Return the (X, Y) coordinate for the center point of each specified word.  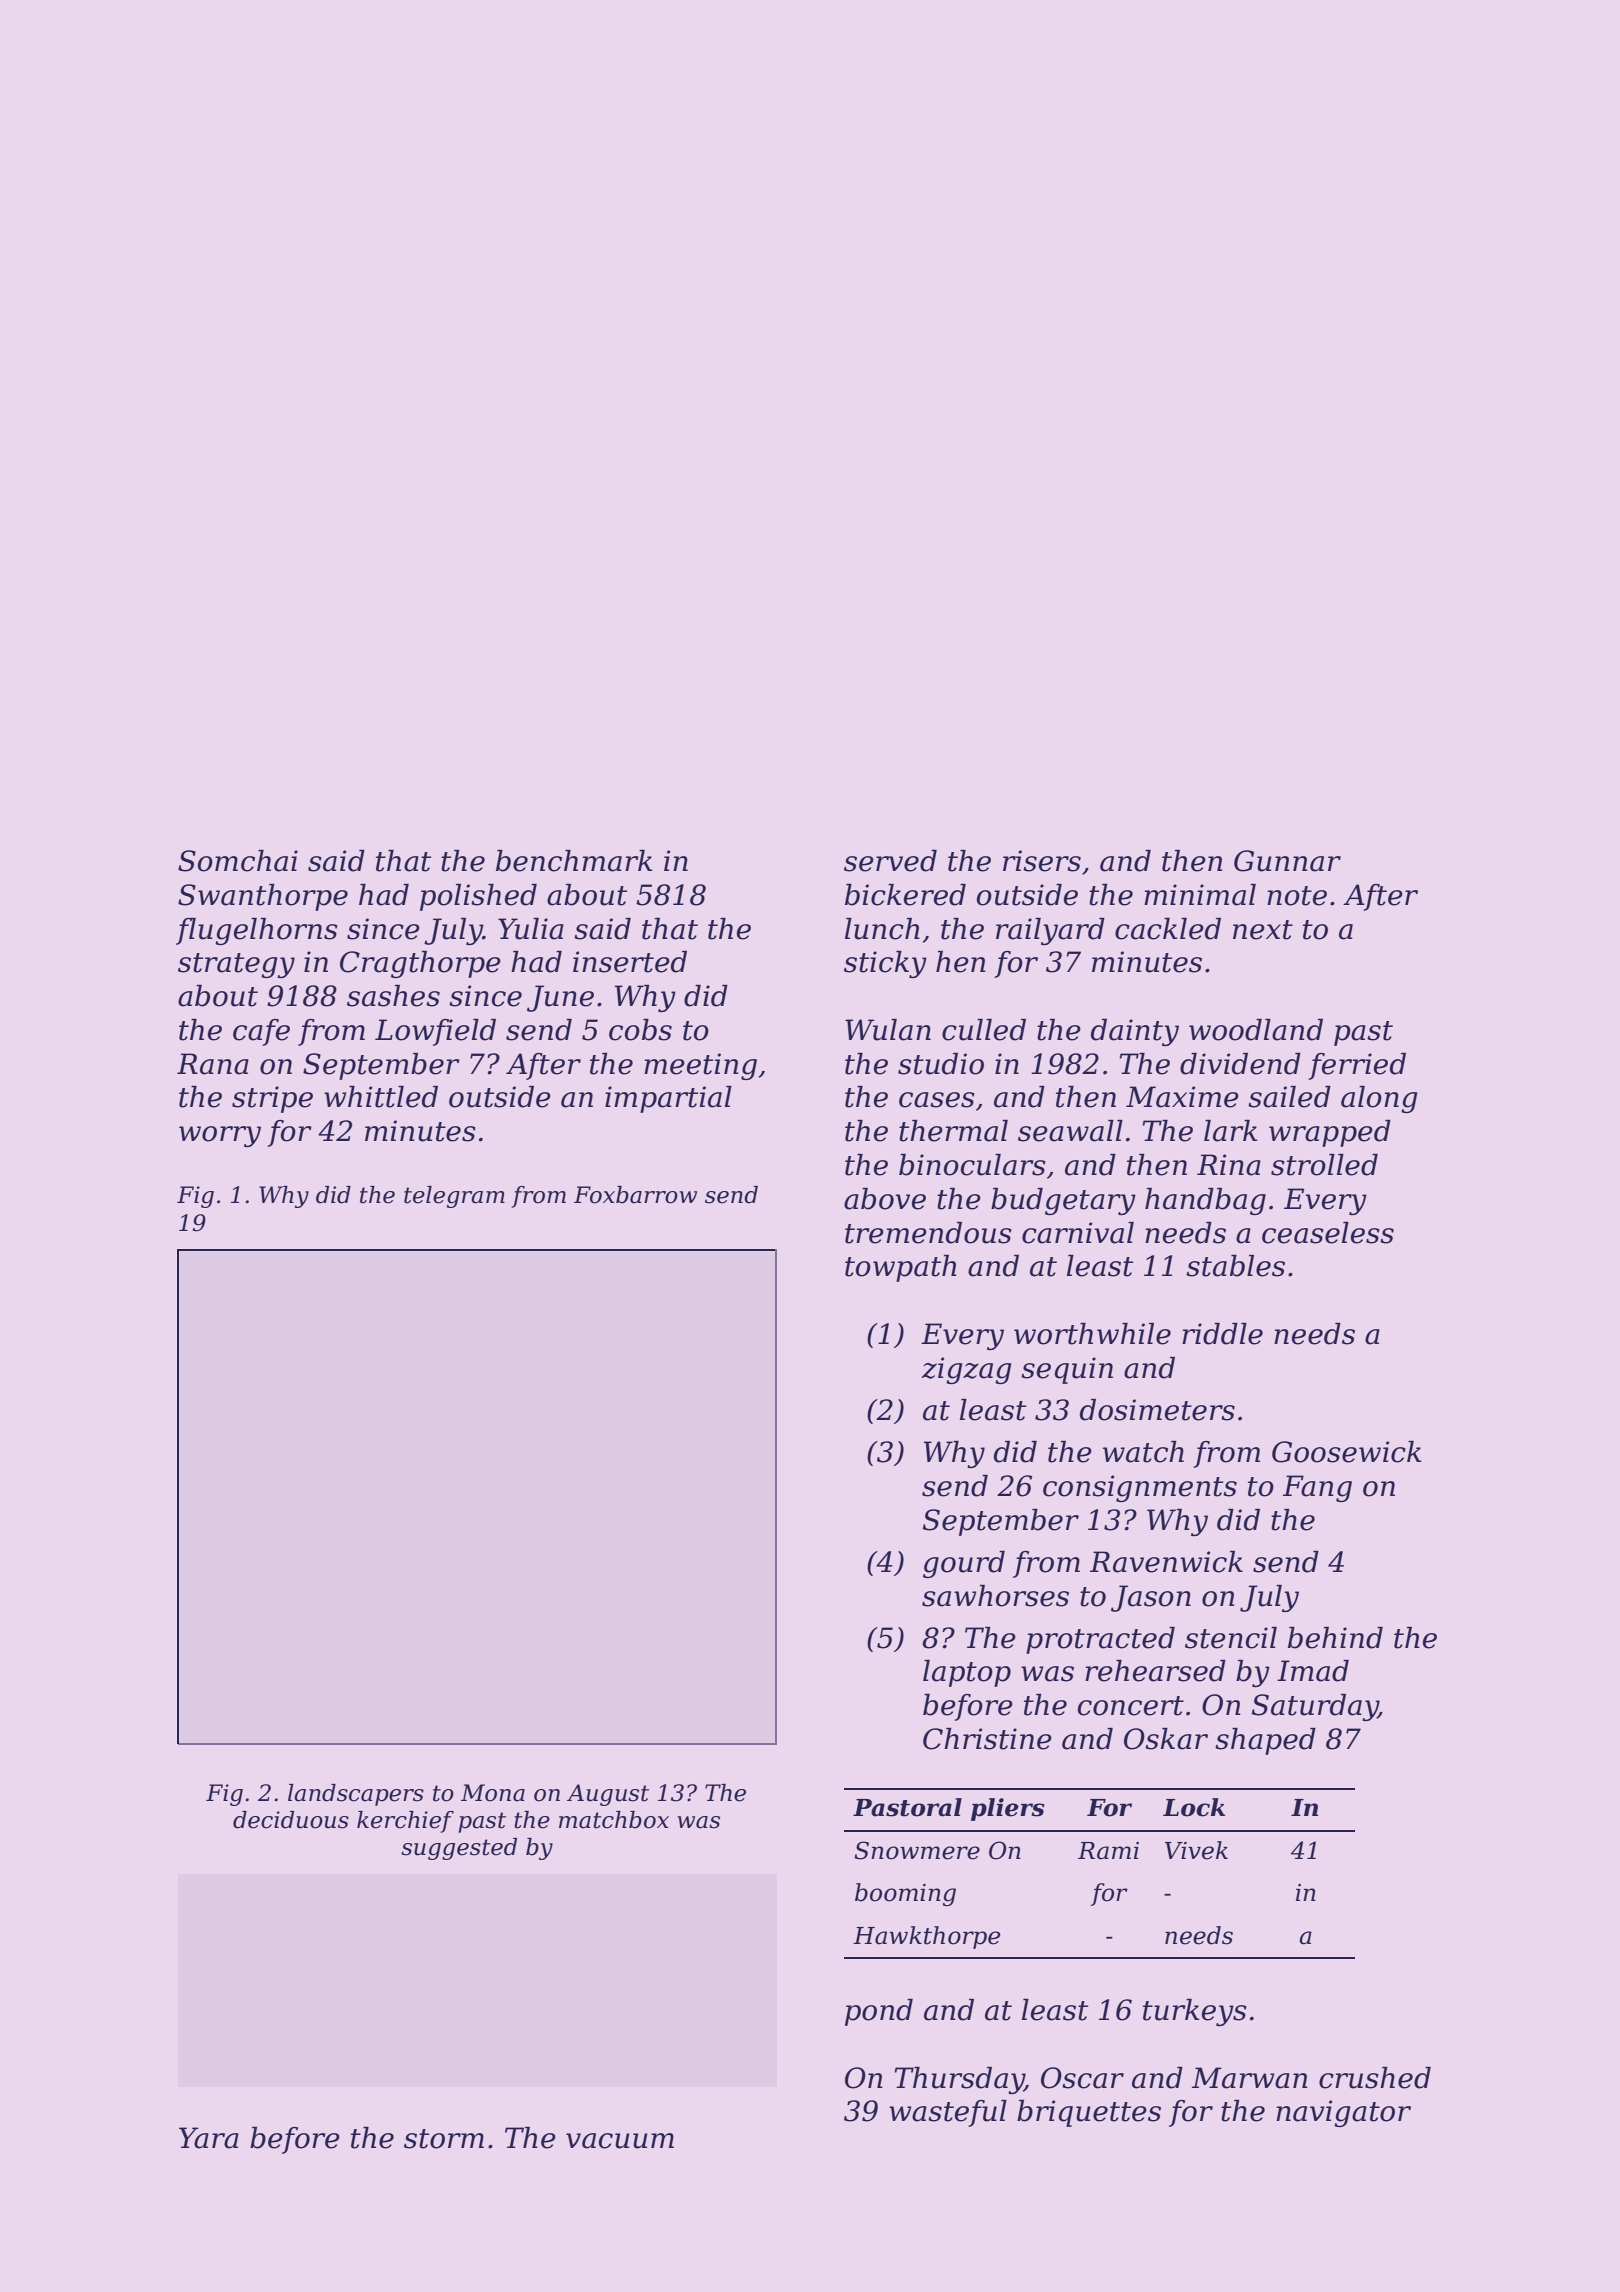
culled (984, 1030)
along (1379, 1099)
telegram (454, 1197)
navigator (1343, 2113)
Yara (209, 2138)
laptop (967, 1673)
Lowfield (435, 1032)
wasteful (948, 2113)
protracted (1100, 1640)
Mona (493, 1793)
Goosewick (1346, 1452)
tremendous (928, 1233)
